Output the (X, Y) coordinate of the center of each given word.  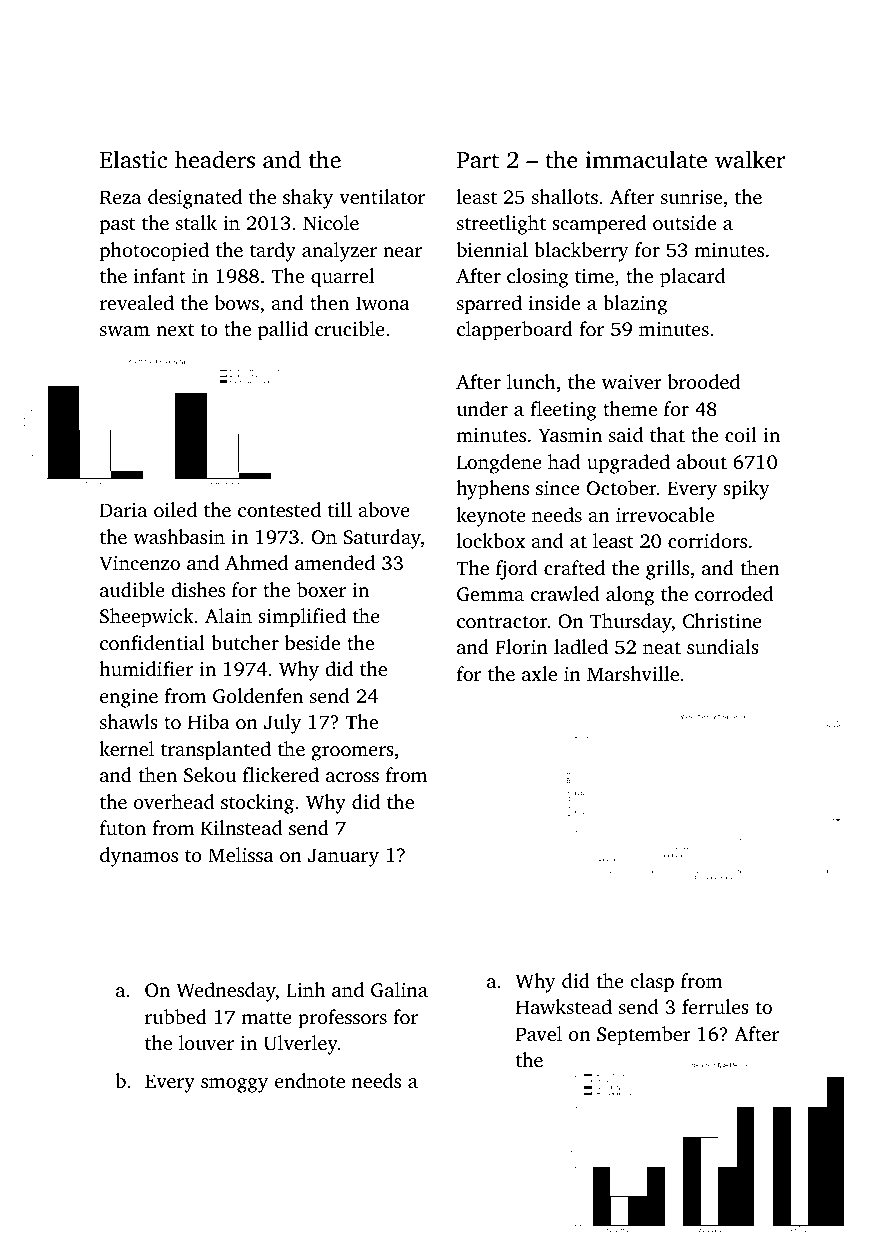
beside (312, 642)
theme (630, 408)
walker (750, 159)
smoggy (234, 1085)
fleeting (563, 411)
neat (662, 648)
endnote (310, 1080)
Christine (722, 621)
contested (279, 509)
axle (539, 673)
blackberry (581, 252)
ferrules (715, 1006)
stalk (196, 222)
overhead (174, 801)
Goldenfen (258, 696)
